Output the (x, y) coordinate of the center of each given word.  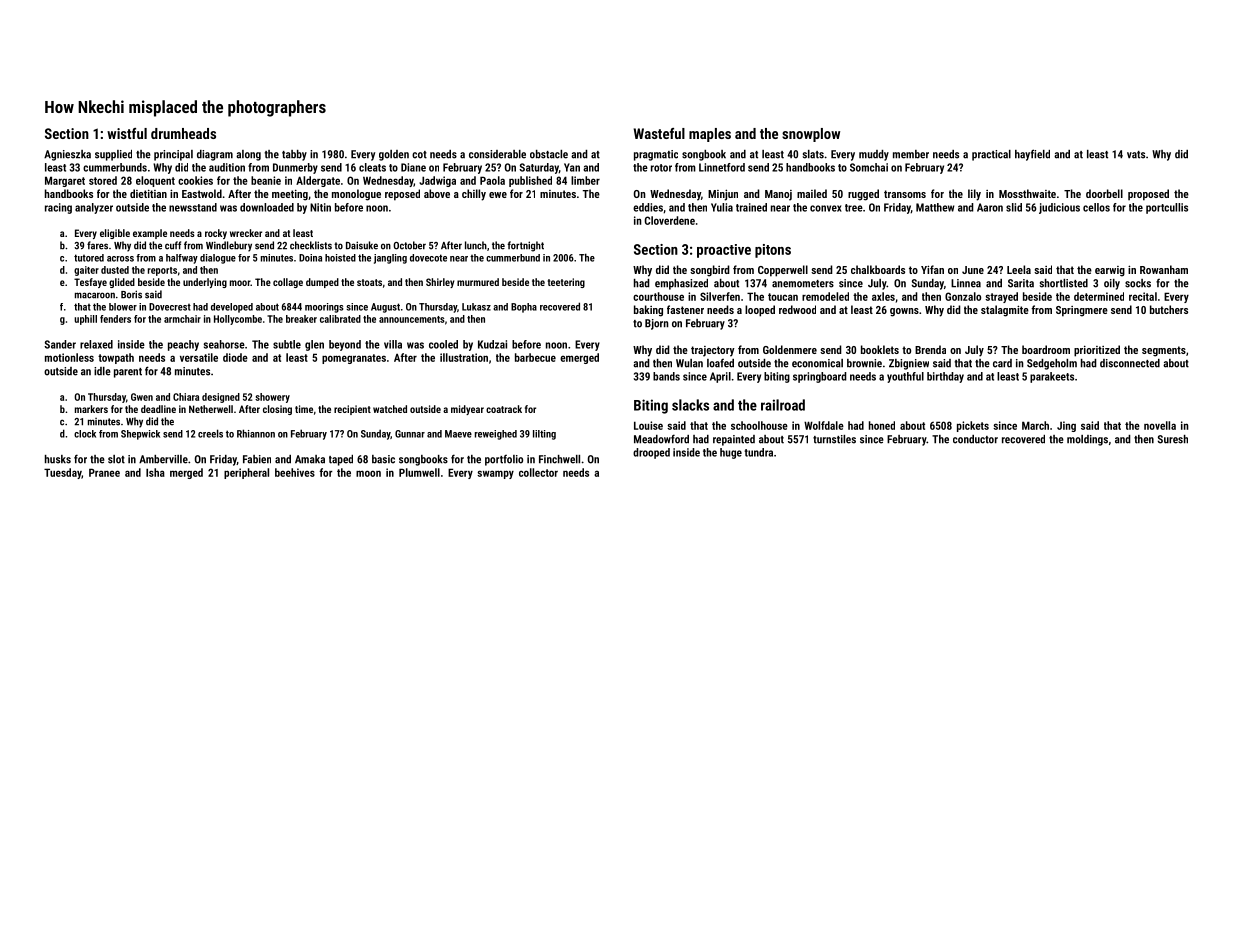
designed (221, 398)
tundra (758, 452)
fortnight (525, 246)
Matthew (935, 207)
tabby (294, 155)
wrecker (246, 233)
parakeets (1052, 377)
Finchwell (559, 459)
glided (122, 283)
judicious (1059, 208)
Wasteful (659, 133)
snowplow (811, 135)
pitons (773, 251)
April (720, 377)
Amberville (163, 459)
